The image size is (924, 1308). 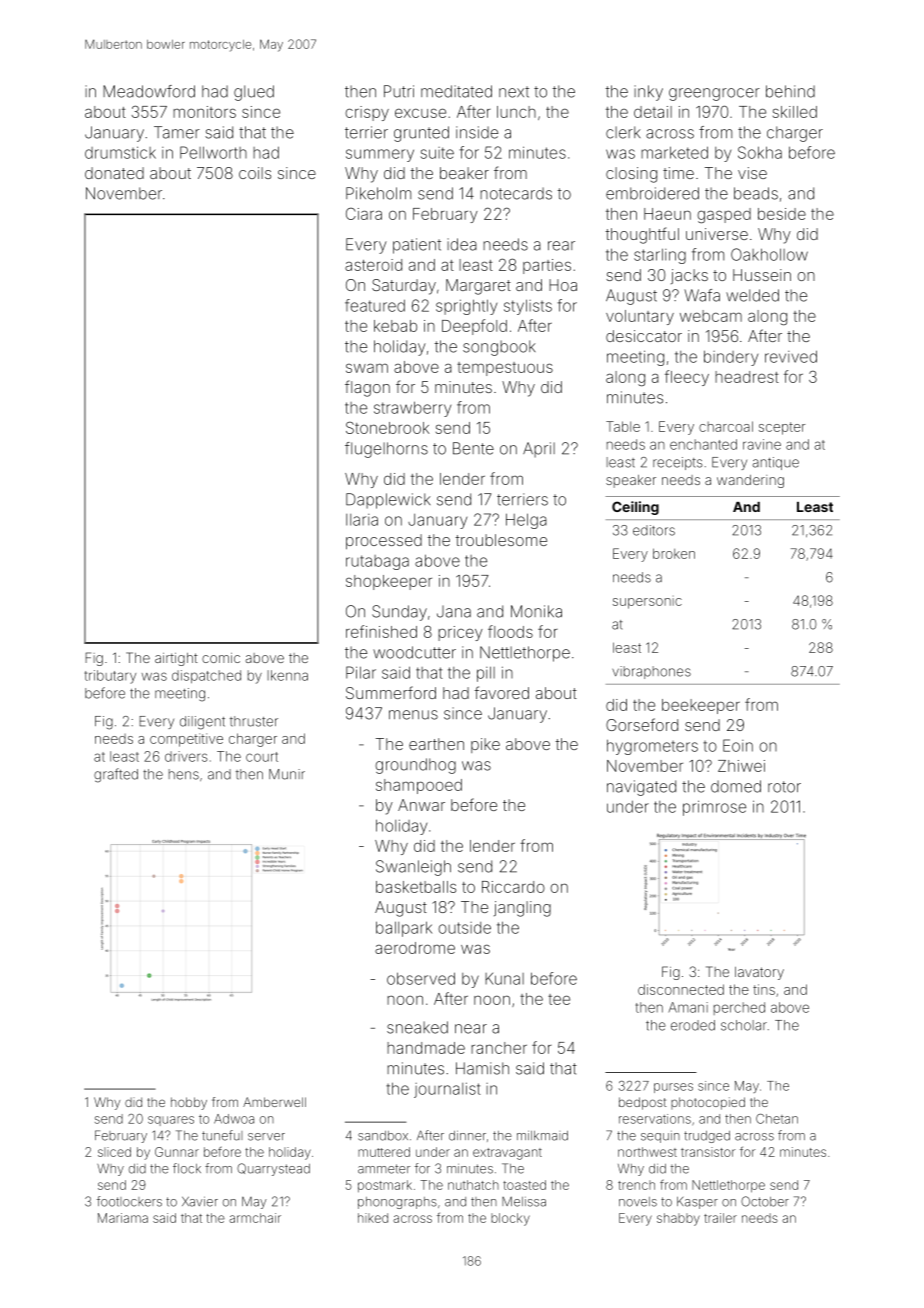 What do you see at coordinates (375, 305) in the page?
I see `featured` at bounding box center [375, 305].
